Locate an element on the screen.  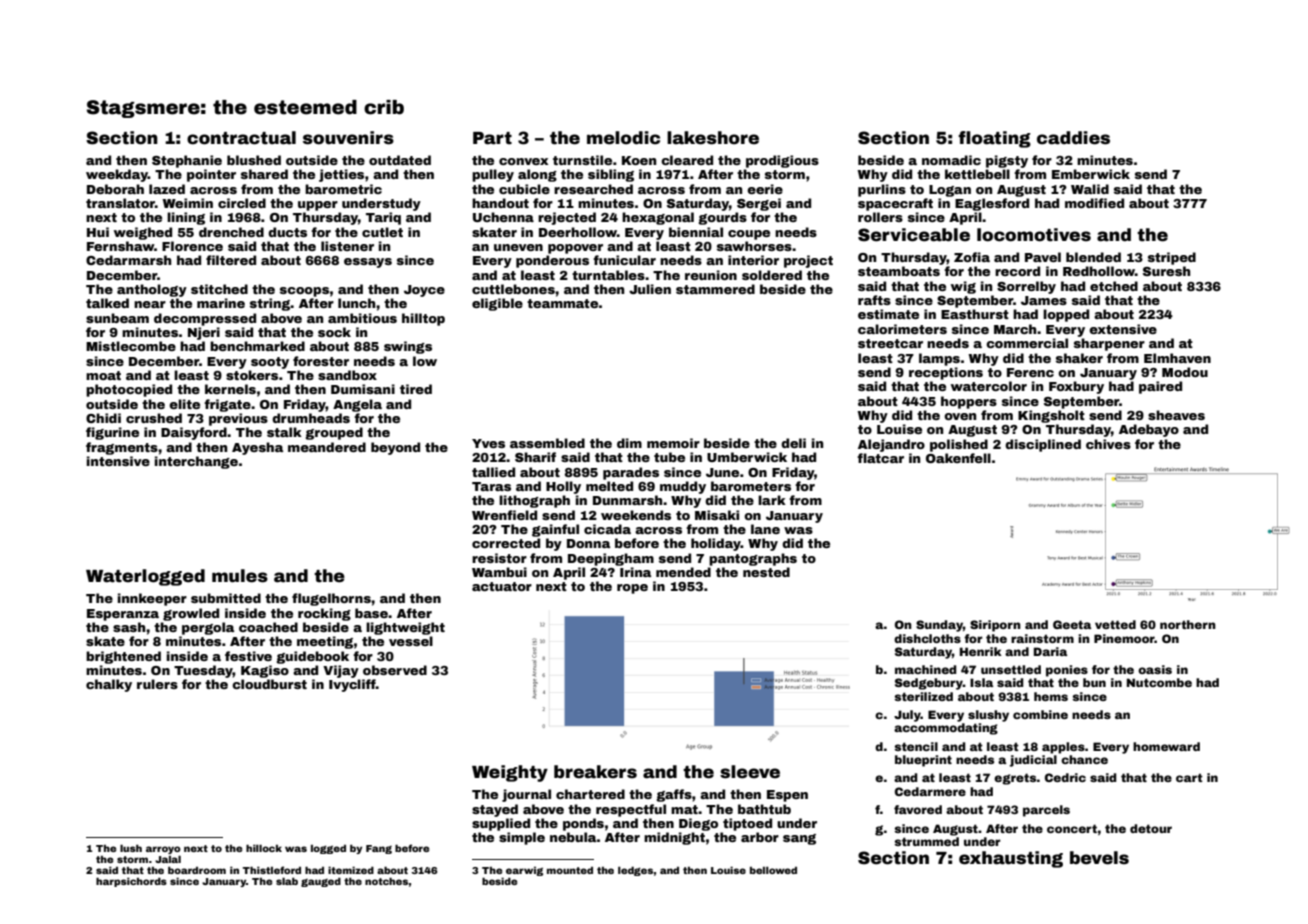
Siriporn is located at coordinates (995, 626).
